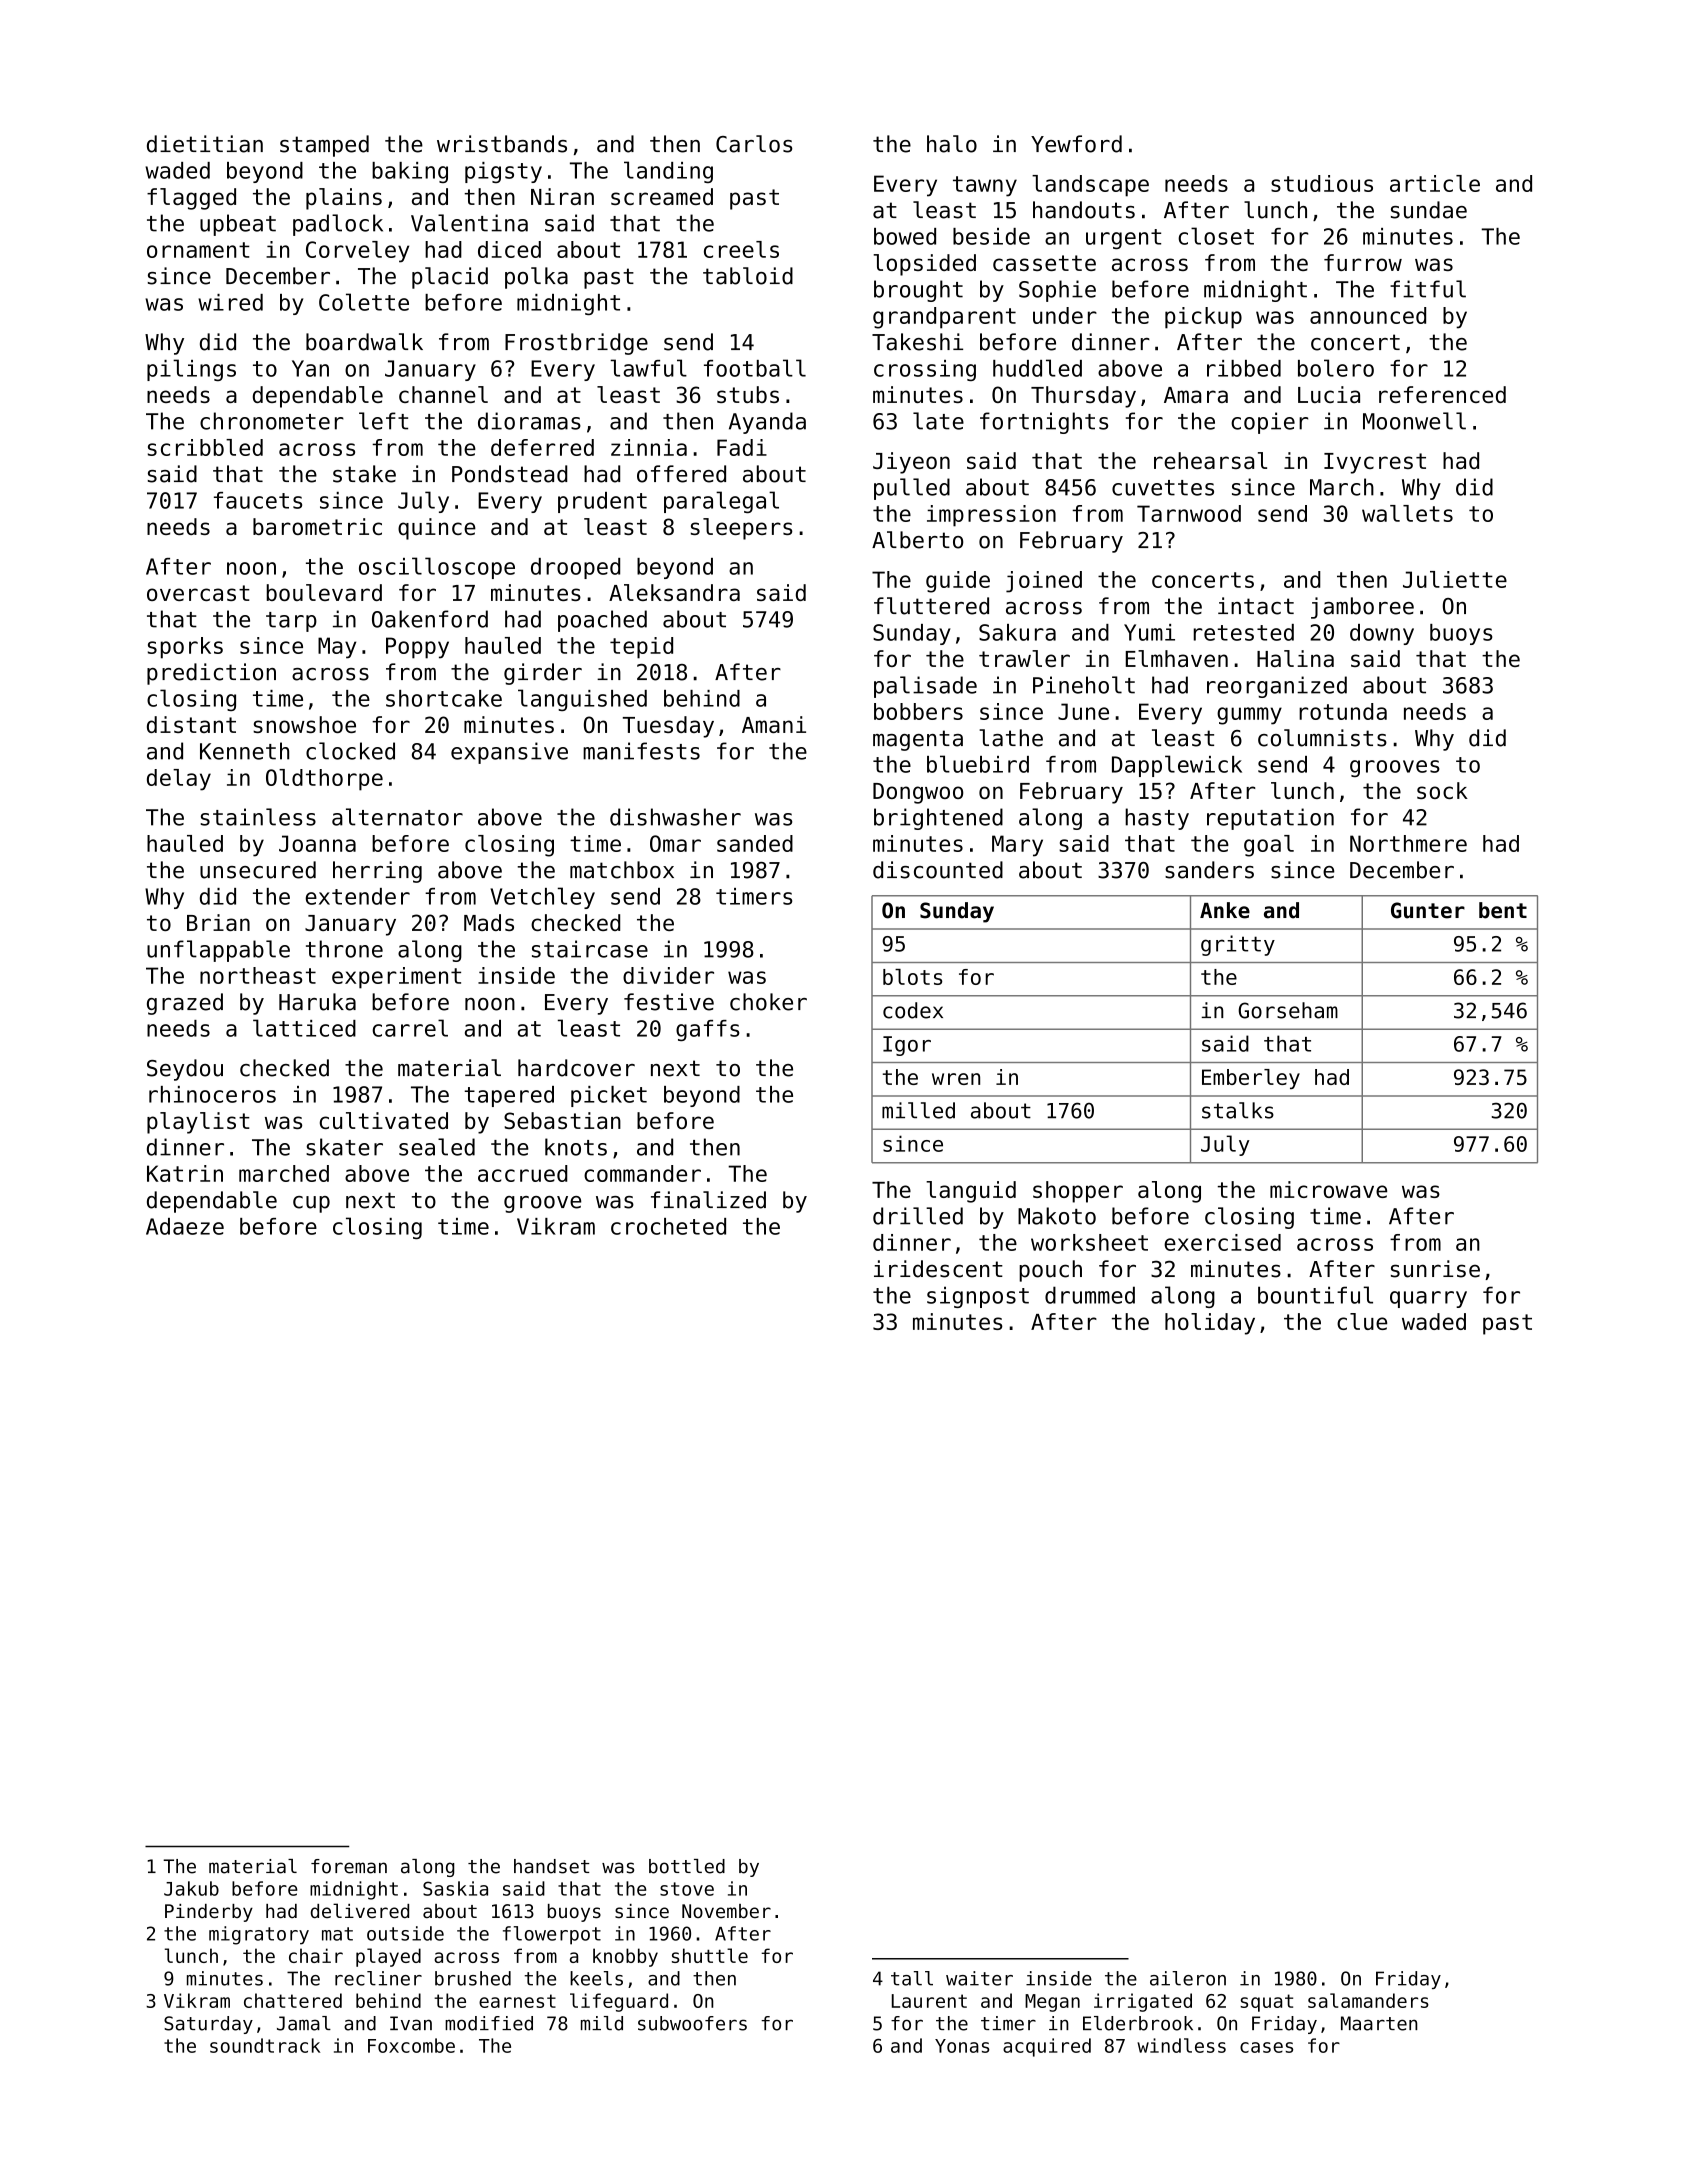 The image size is (1683, 2178). I want to click on commander, so click(642, 1173).
